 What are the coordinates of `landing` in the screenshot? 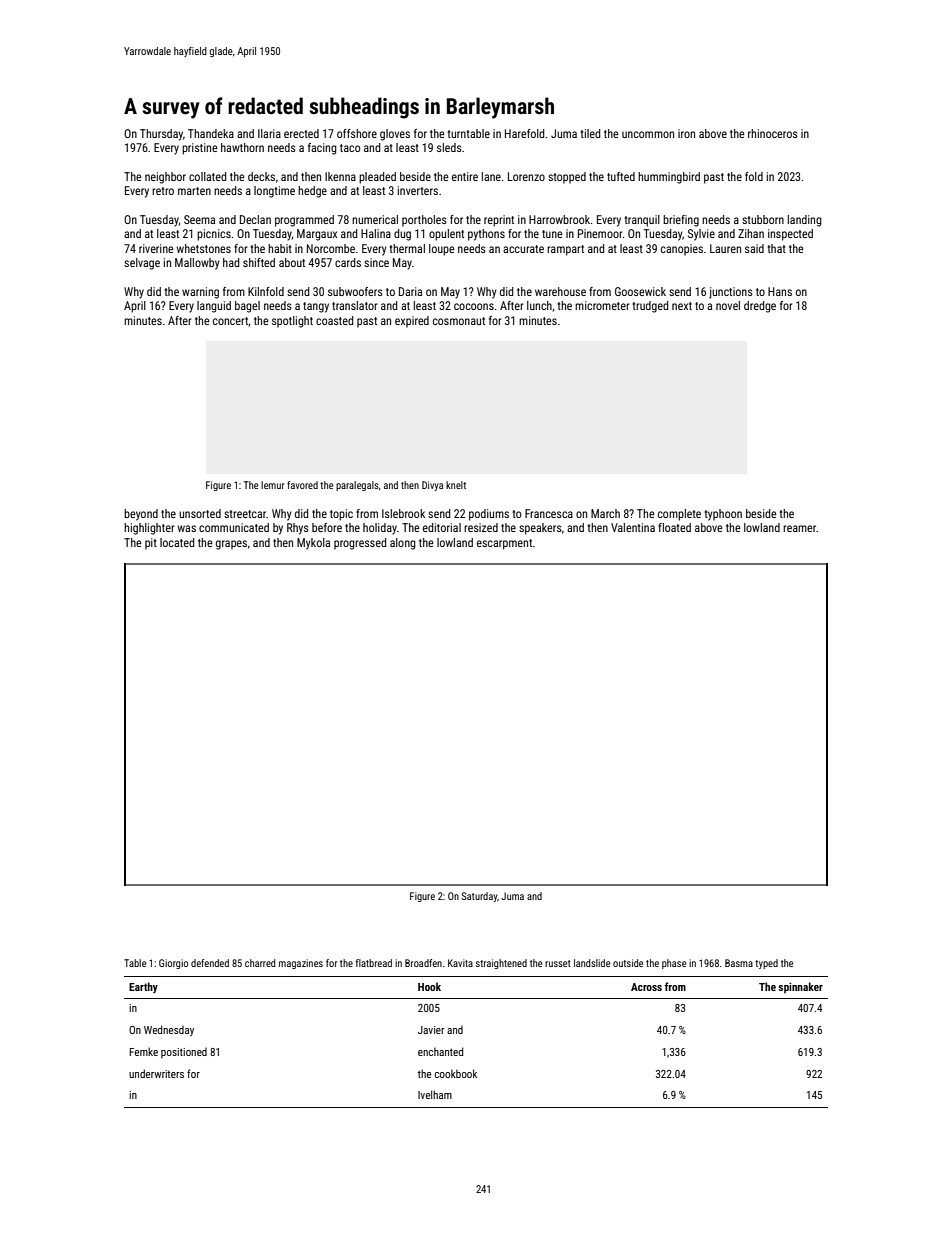 It's located at (805, 221).
